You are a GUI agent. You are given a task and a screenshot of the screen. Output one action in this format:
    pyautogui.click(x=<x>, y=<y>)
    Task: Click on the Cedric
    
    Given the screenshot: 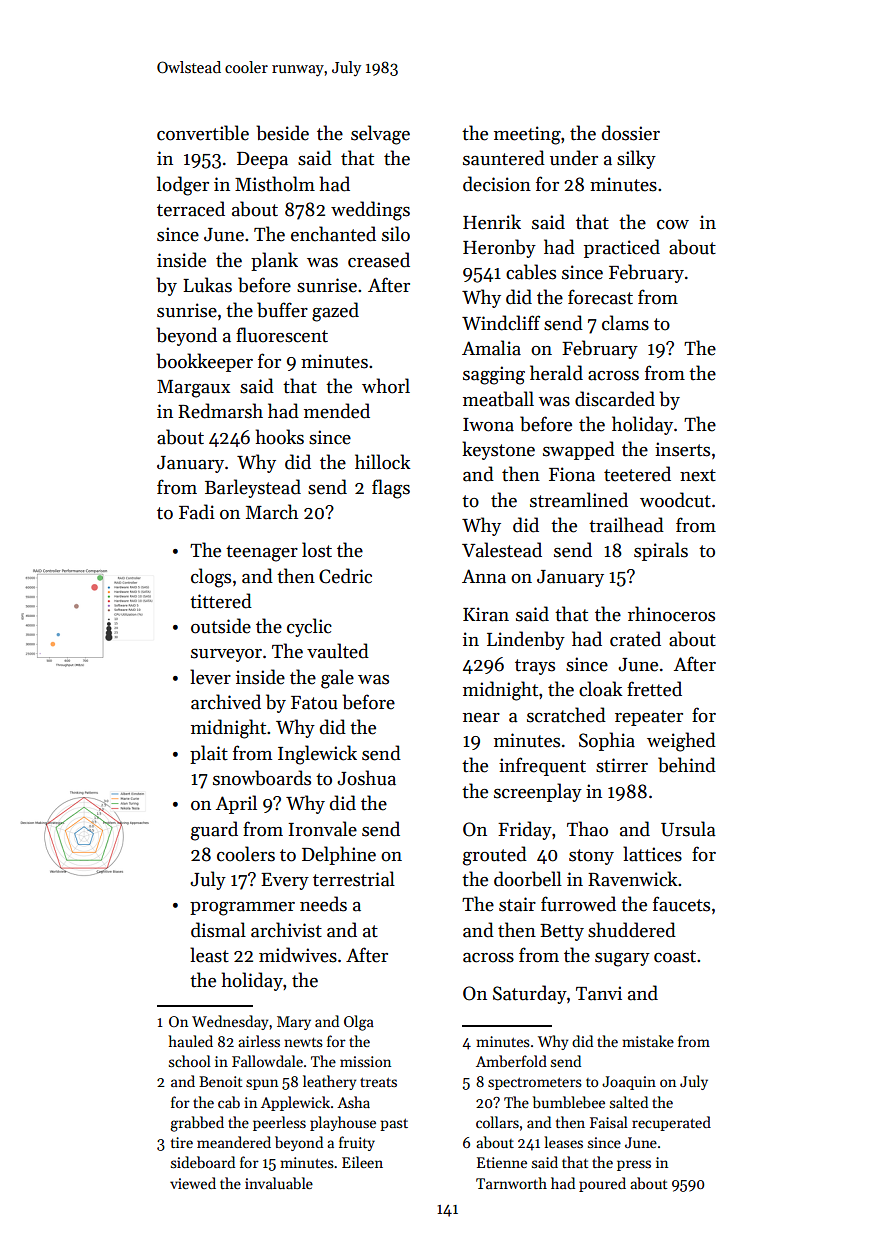 What is the action you would take?
    pyautogui.click(x=345, y=576)
